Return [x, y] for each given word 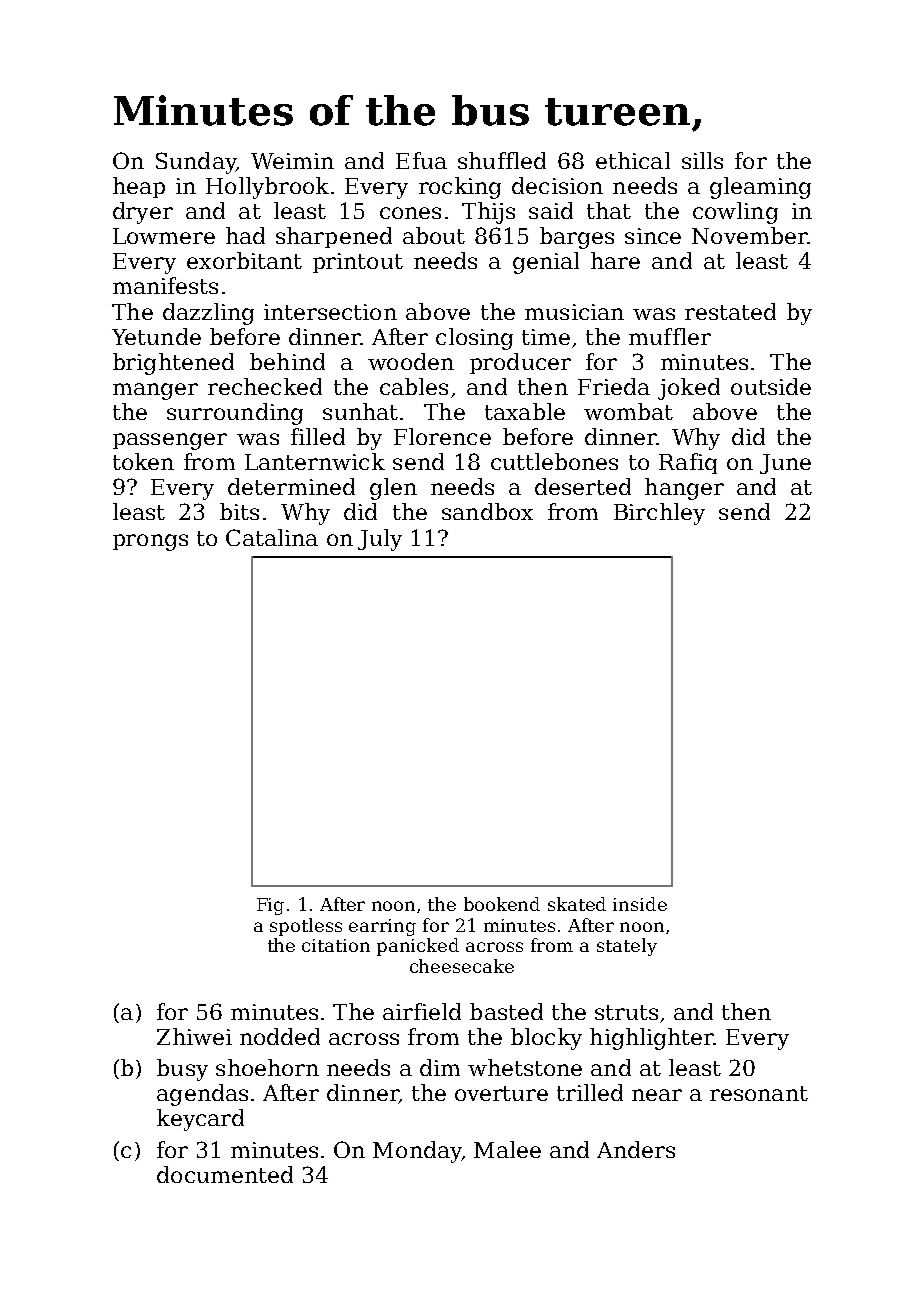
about [434, 235]
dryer [143, 213]
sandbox [487, 511]
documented [225, 1174]
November [749, 235]
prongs [150, 542]
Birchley [659, 514]
